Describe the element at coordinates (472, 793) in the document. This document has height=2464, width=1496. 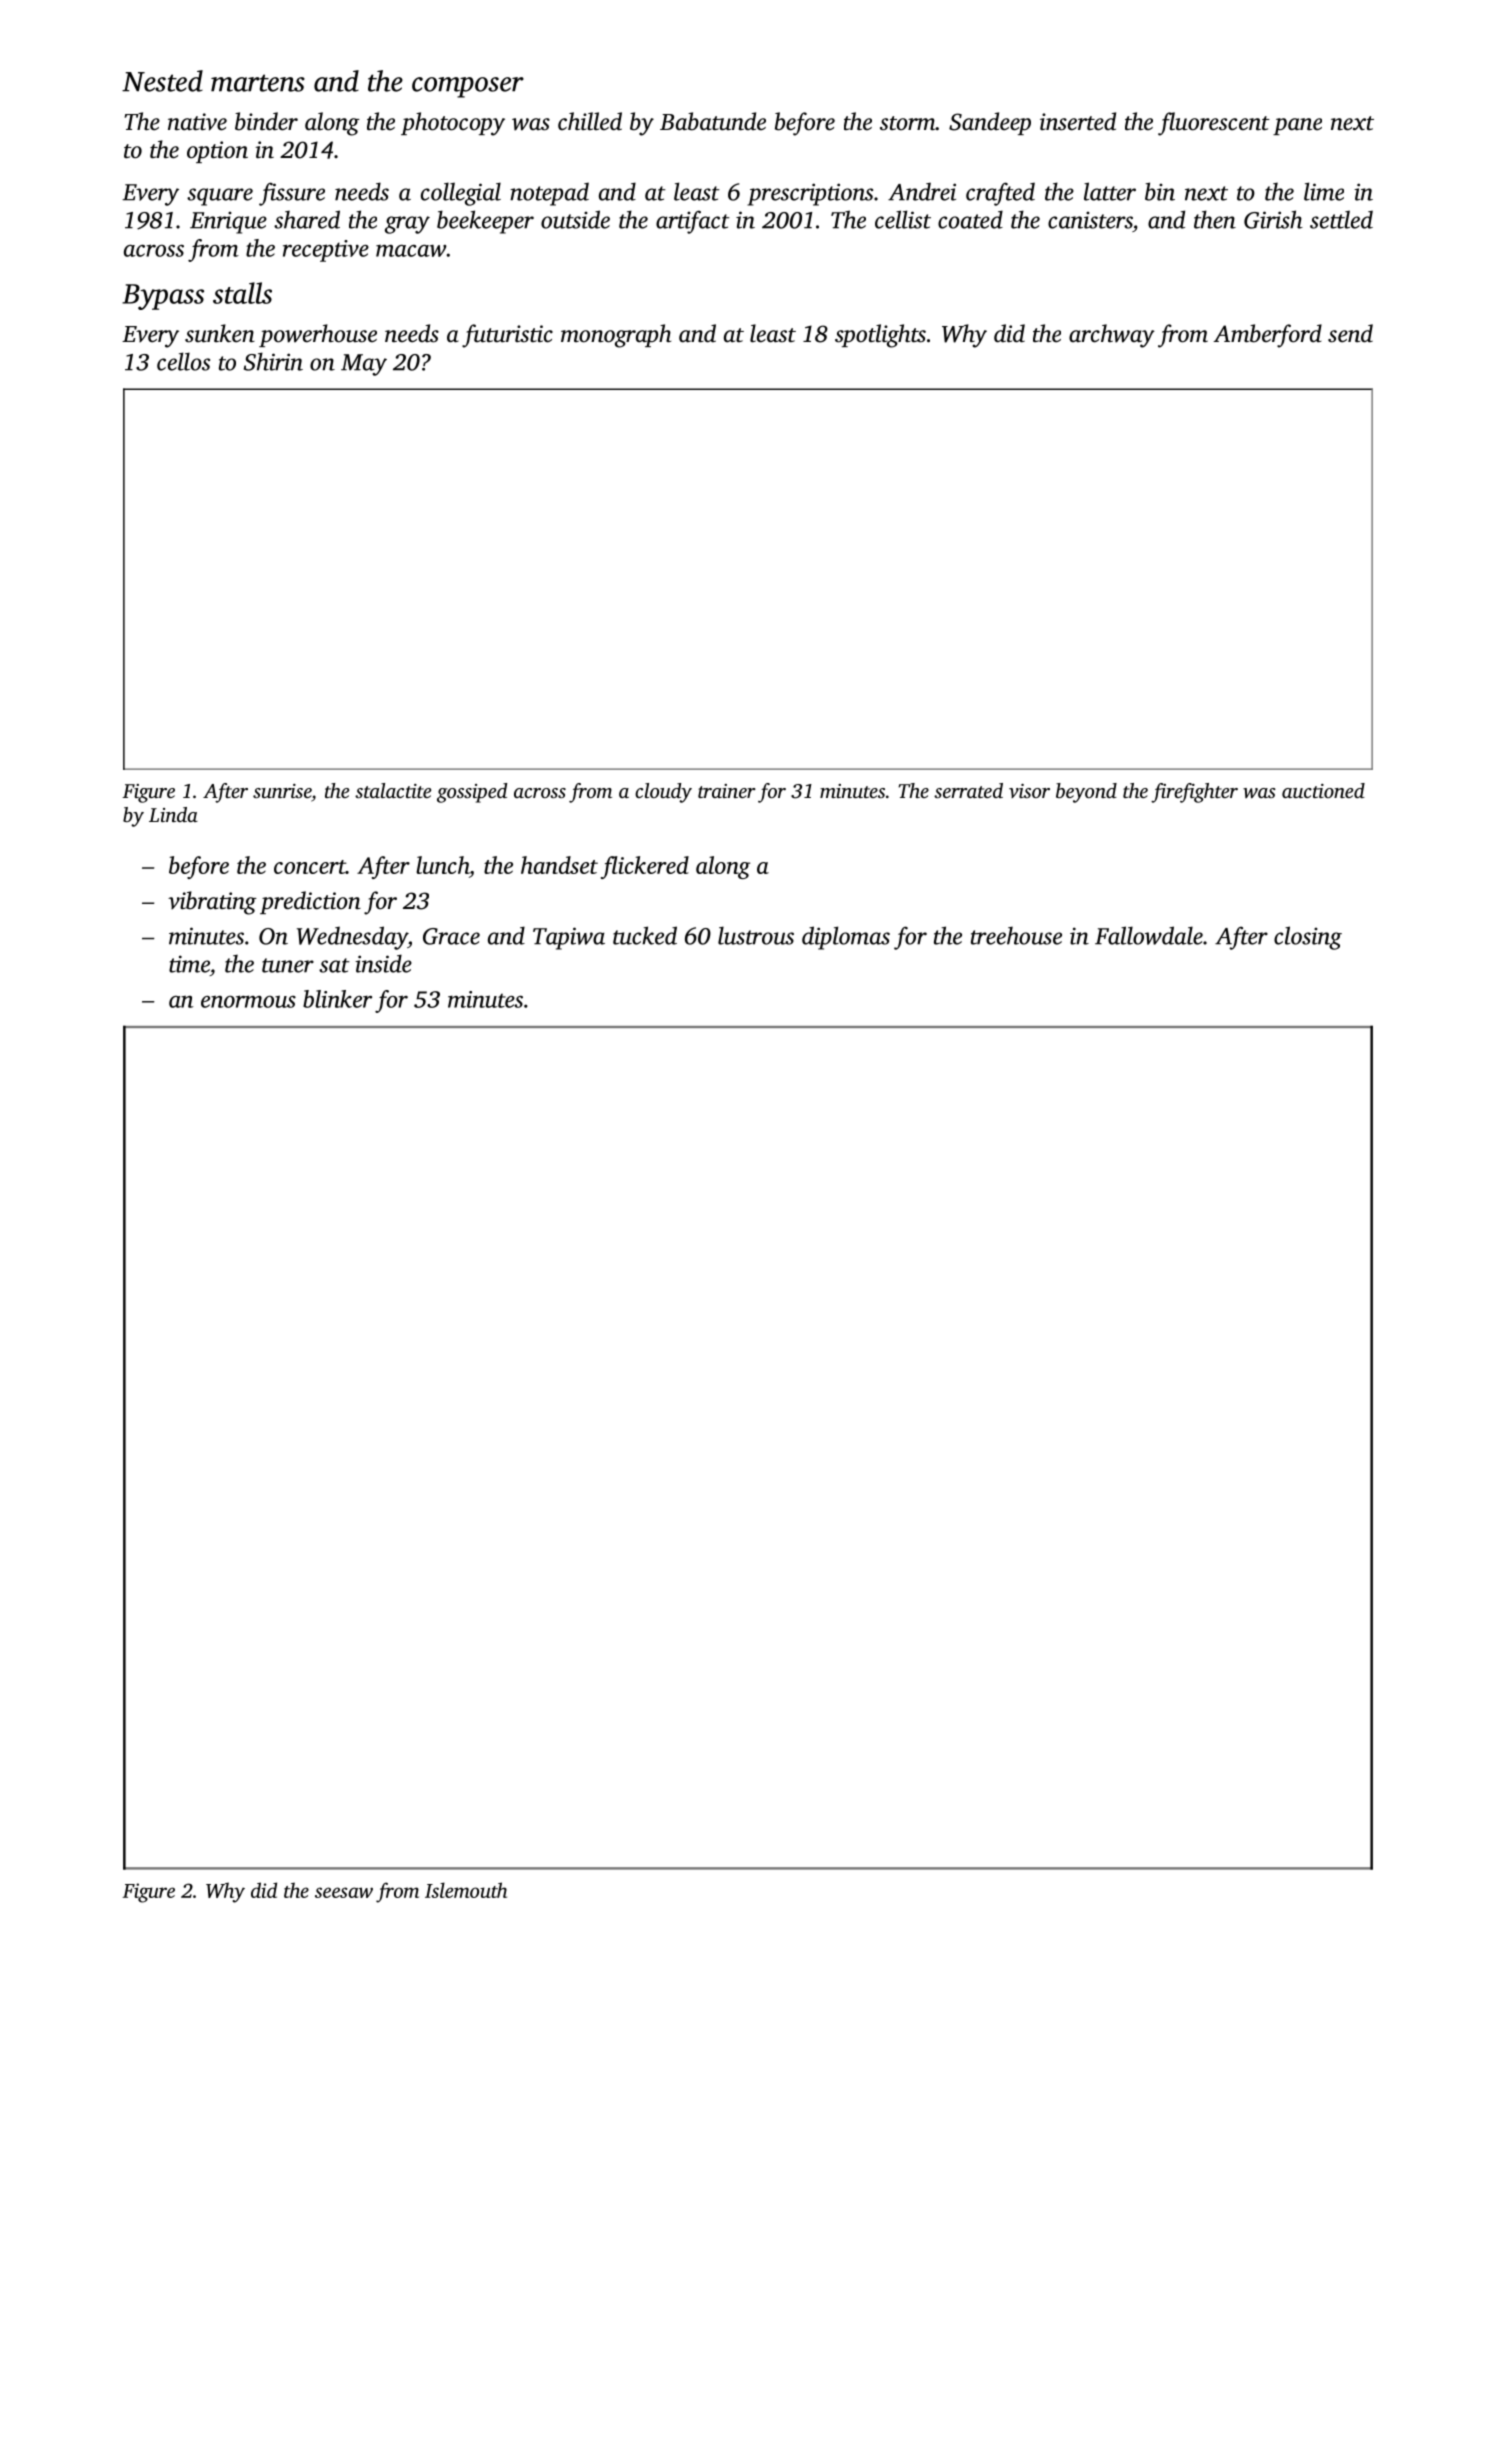
I see `gossiped` at that location.
